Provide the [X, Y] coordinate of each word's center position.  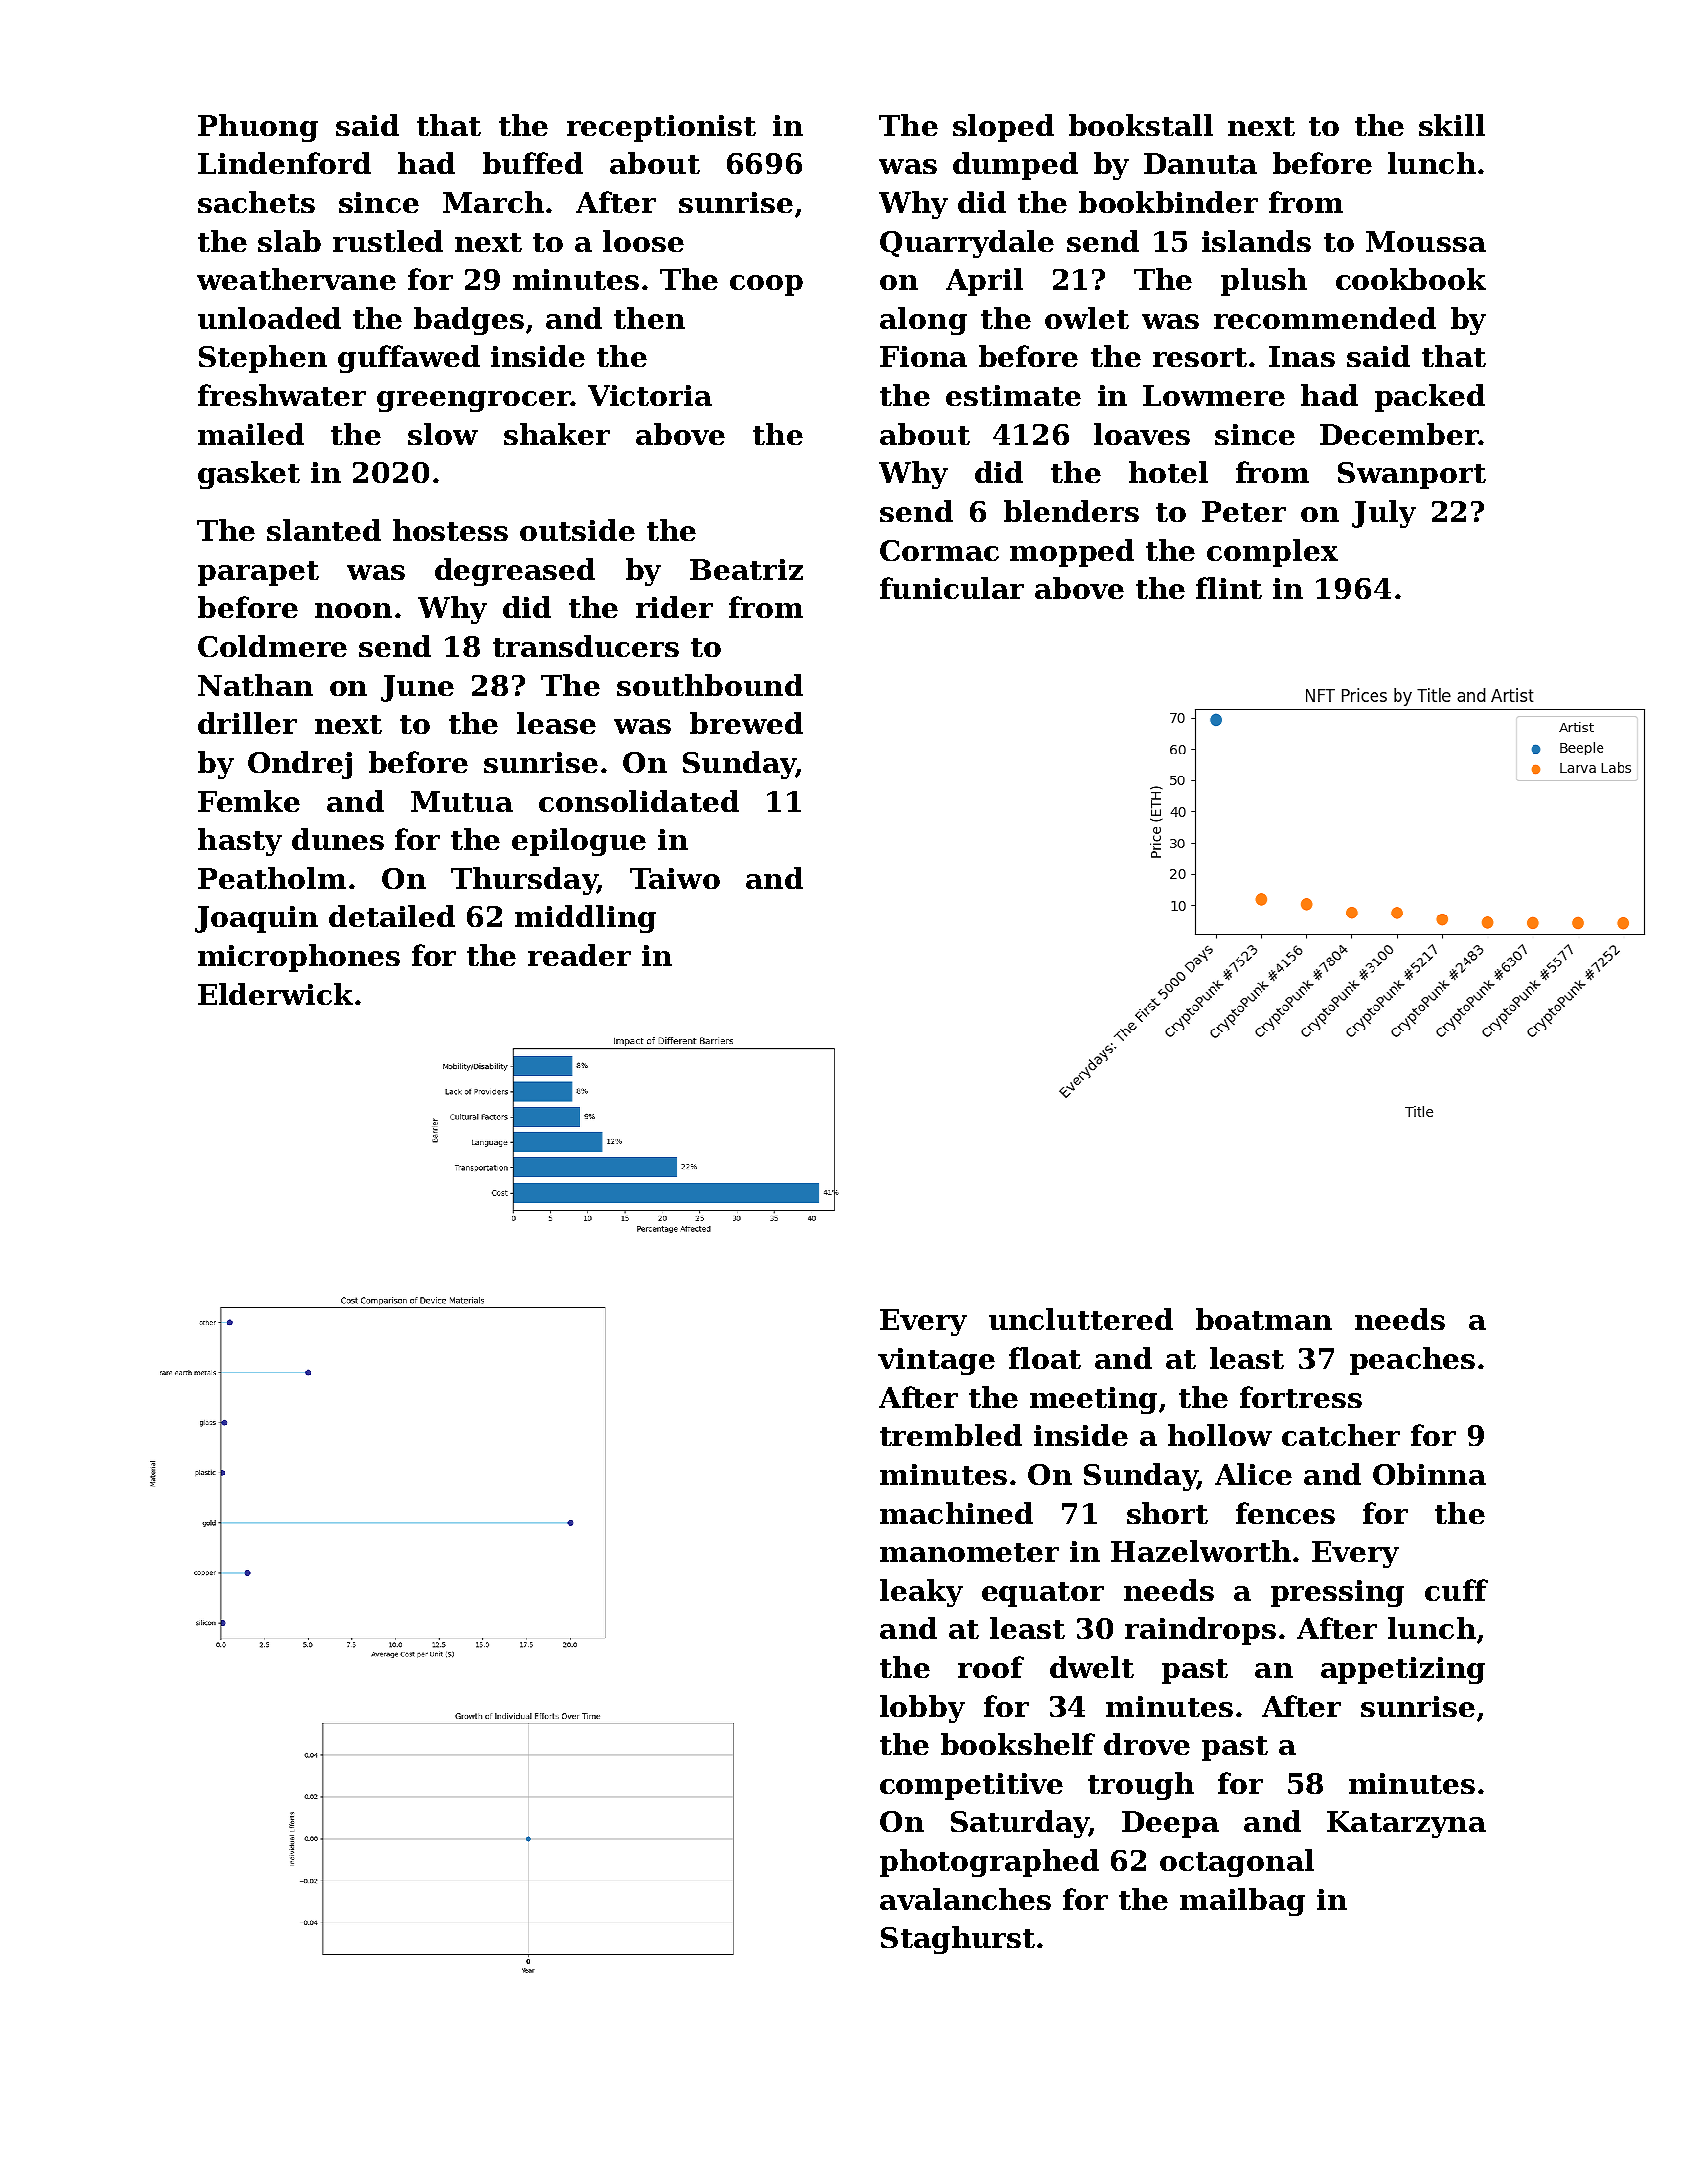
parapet [258, 573]
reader [579, 955]
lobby [922, 1709]
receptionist [661, 128]
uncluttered [1081, 1319]
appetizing [1403, 1670]
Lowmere [1214, 395]
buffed [533, 163]
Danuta [1200, 163]
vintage [936, 1361]
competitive [971, 1786]
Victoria [650, 395]
